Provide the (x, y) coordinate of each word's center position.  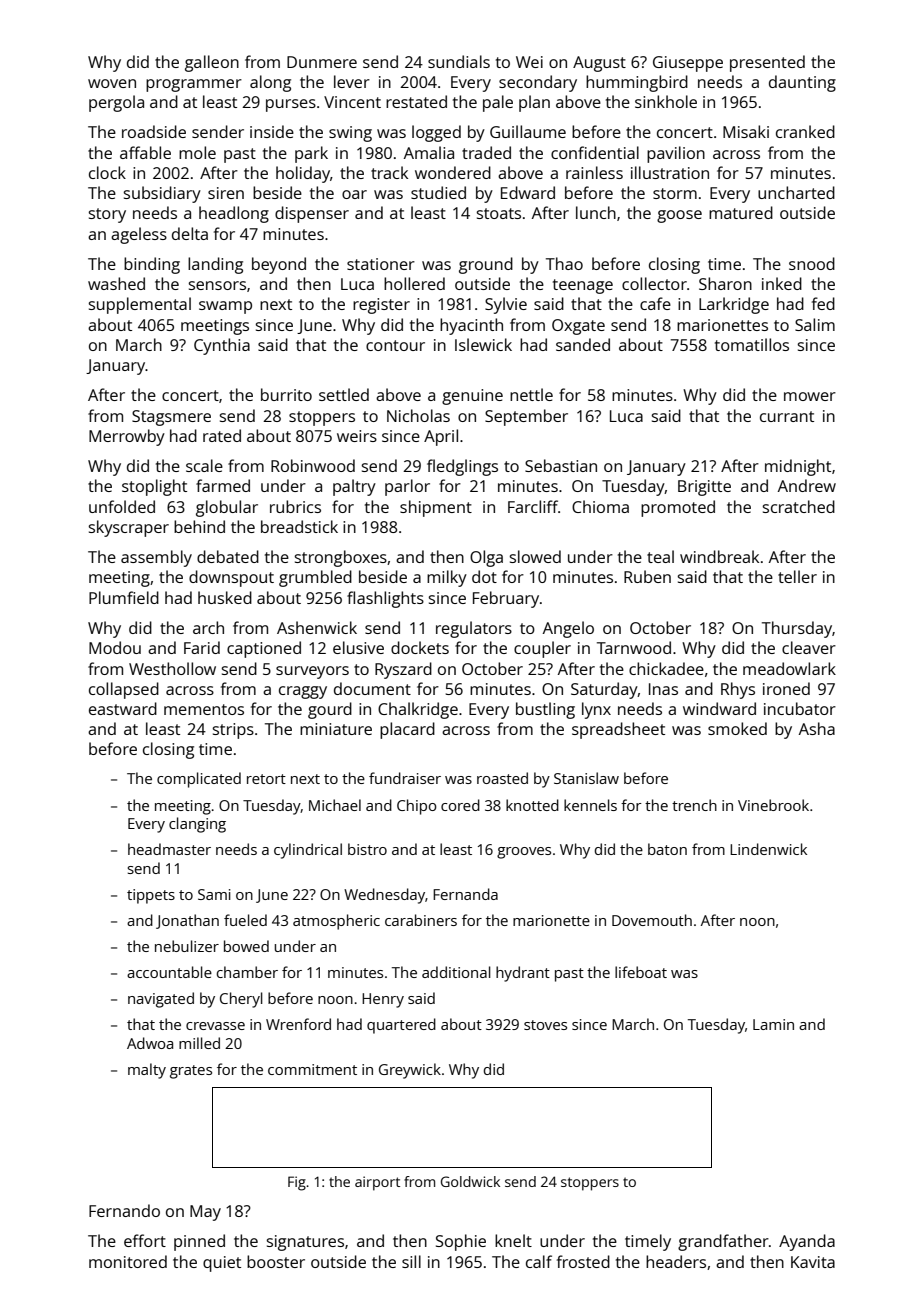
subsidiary (162, 194)
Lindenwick (768, 849)
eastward (123, 708)
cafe (655, 303)
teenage (583, 286)
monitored (128, 1261)
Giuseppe (688, 64)
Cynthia (222, 346)
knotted (532, 805)
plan (534, 103)
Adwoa (150, 1043)
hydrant (523, 974)
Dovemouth (652, 920)
